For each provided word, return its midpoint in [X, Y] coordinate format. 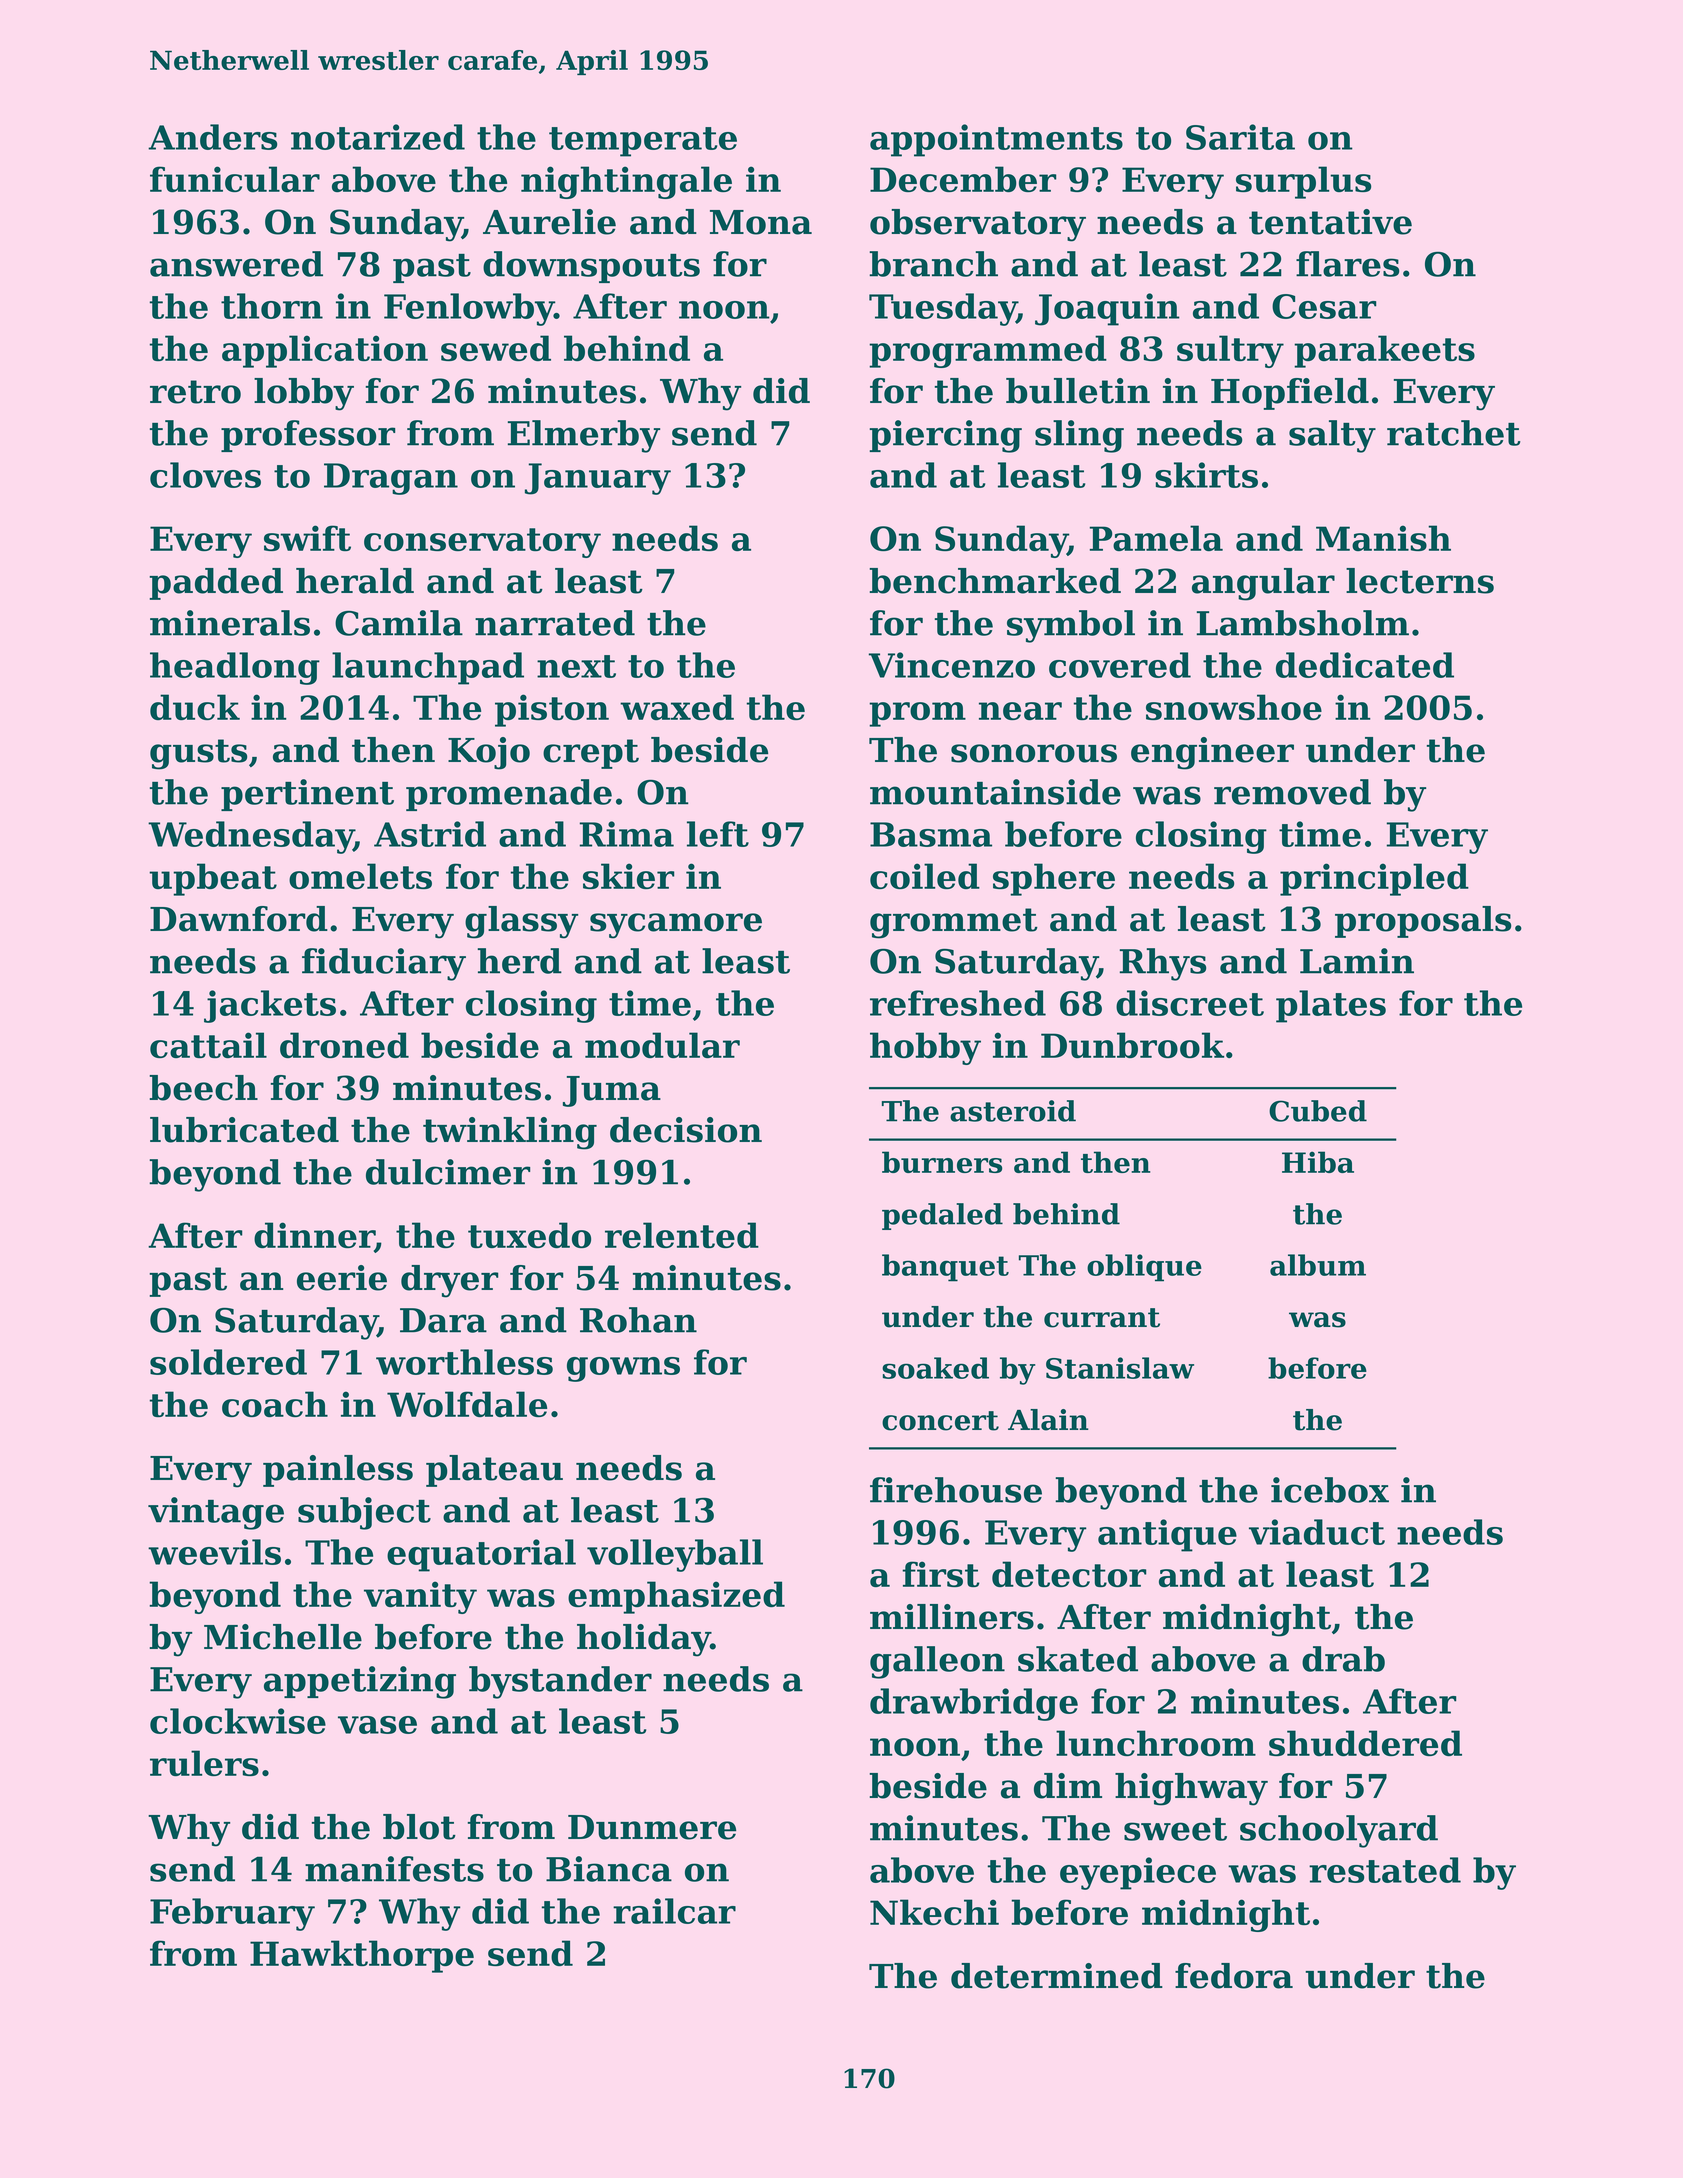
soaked [935, 1368]
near [1020, 711]
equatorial [481, 1555]
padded [216, 584]
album [1318, 1265]
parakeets [1384, 351]
